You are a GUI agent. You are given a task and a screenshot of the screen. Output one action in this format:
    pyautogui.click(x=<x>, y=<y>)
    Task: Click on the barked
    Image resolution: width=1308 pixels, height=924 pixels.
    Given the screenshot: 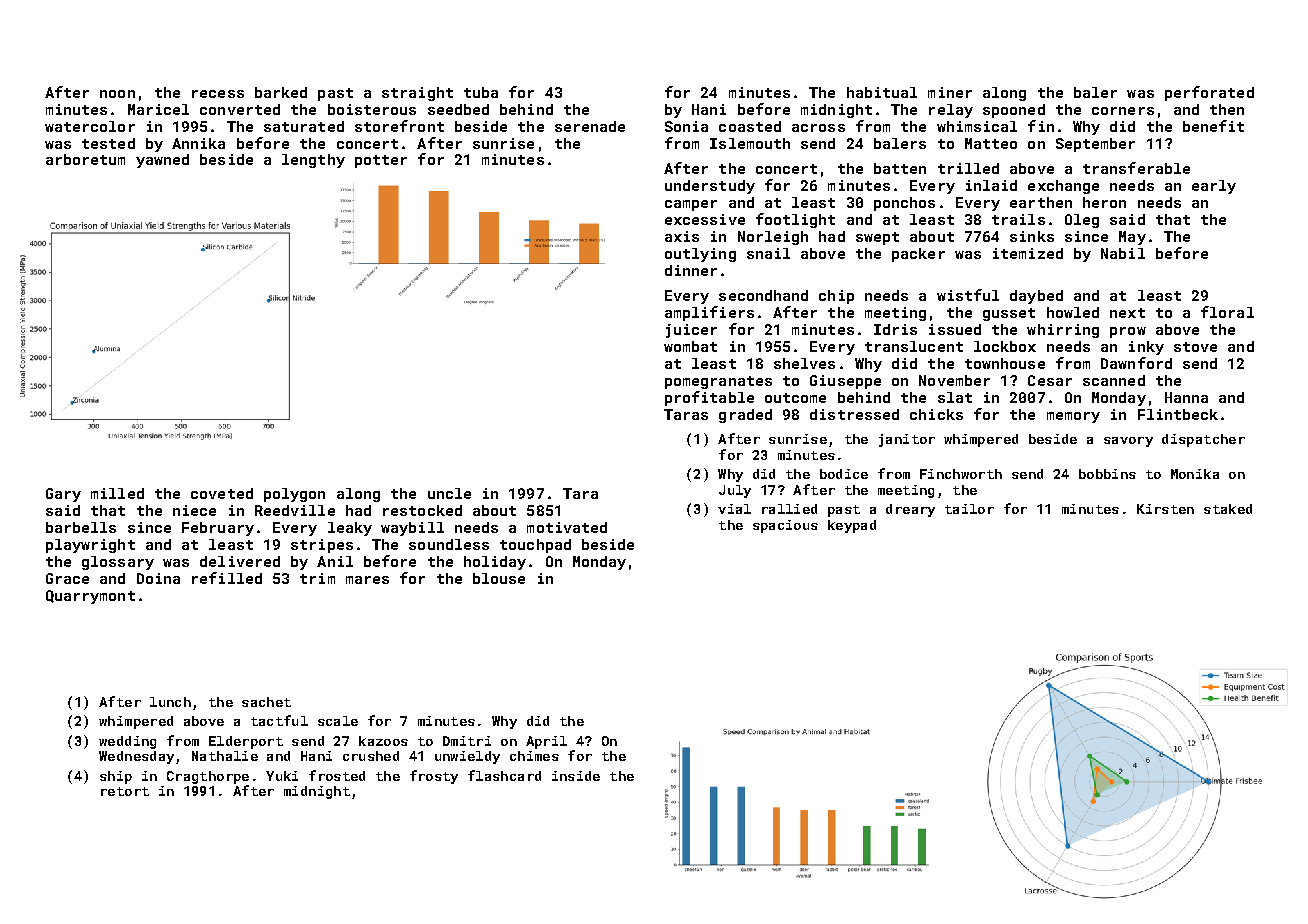 What is the action you would take?
    pyautogui.click(x=281, y=92)
